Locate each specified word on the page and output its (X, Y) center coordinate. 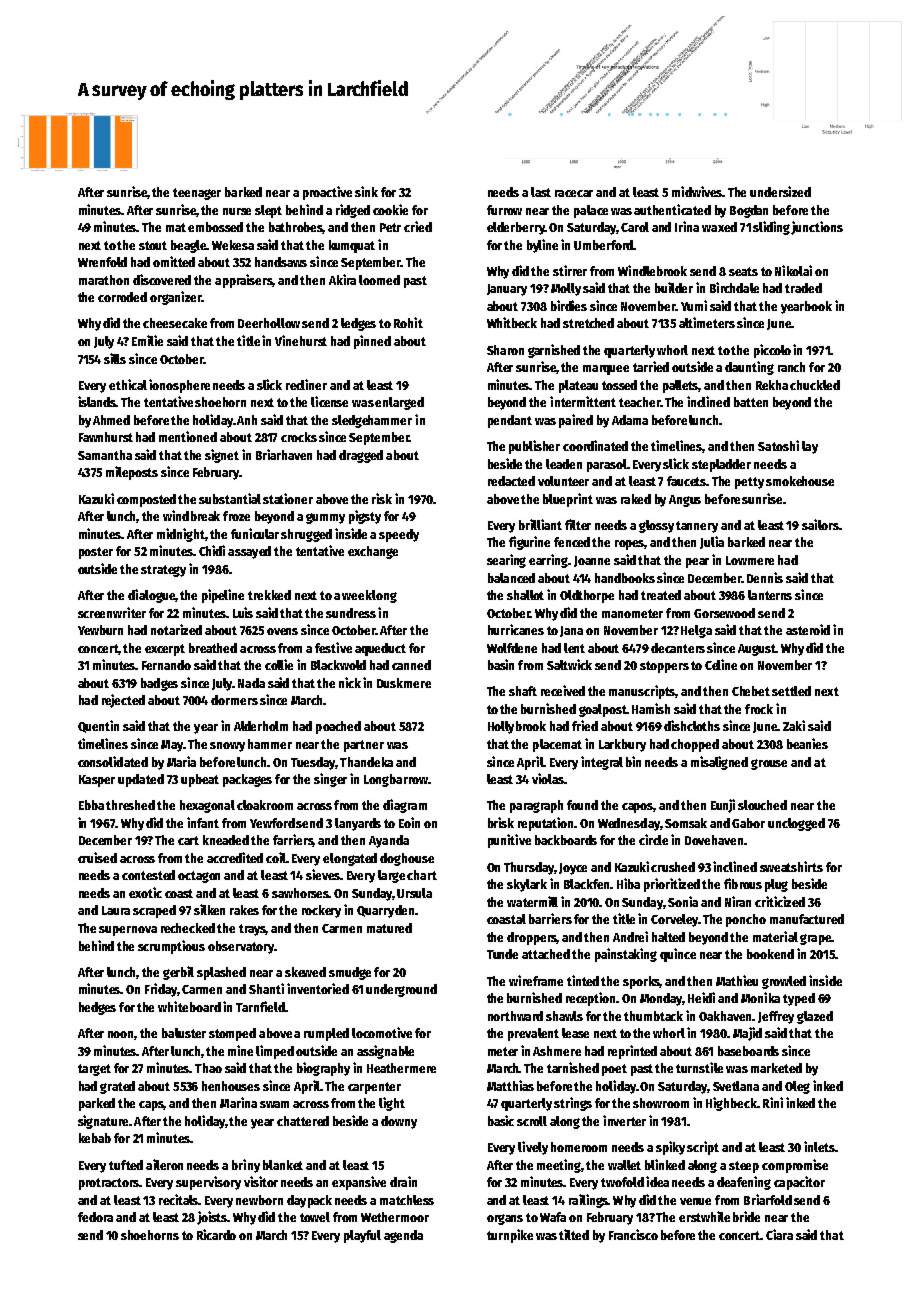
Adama (630, 420)
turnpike (510, 1236)
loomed (379, 280)
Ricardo (216, 1234)
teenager (197, 194)
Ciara (779, 1234)
